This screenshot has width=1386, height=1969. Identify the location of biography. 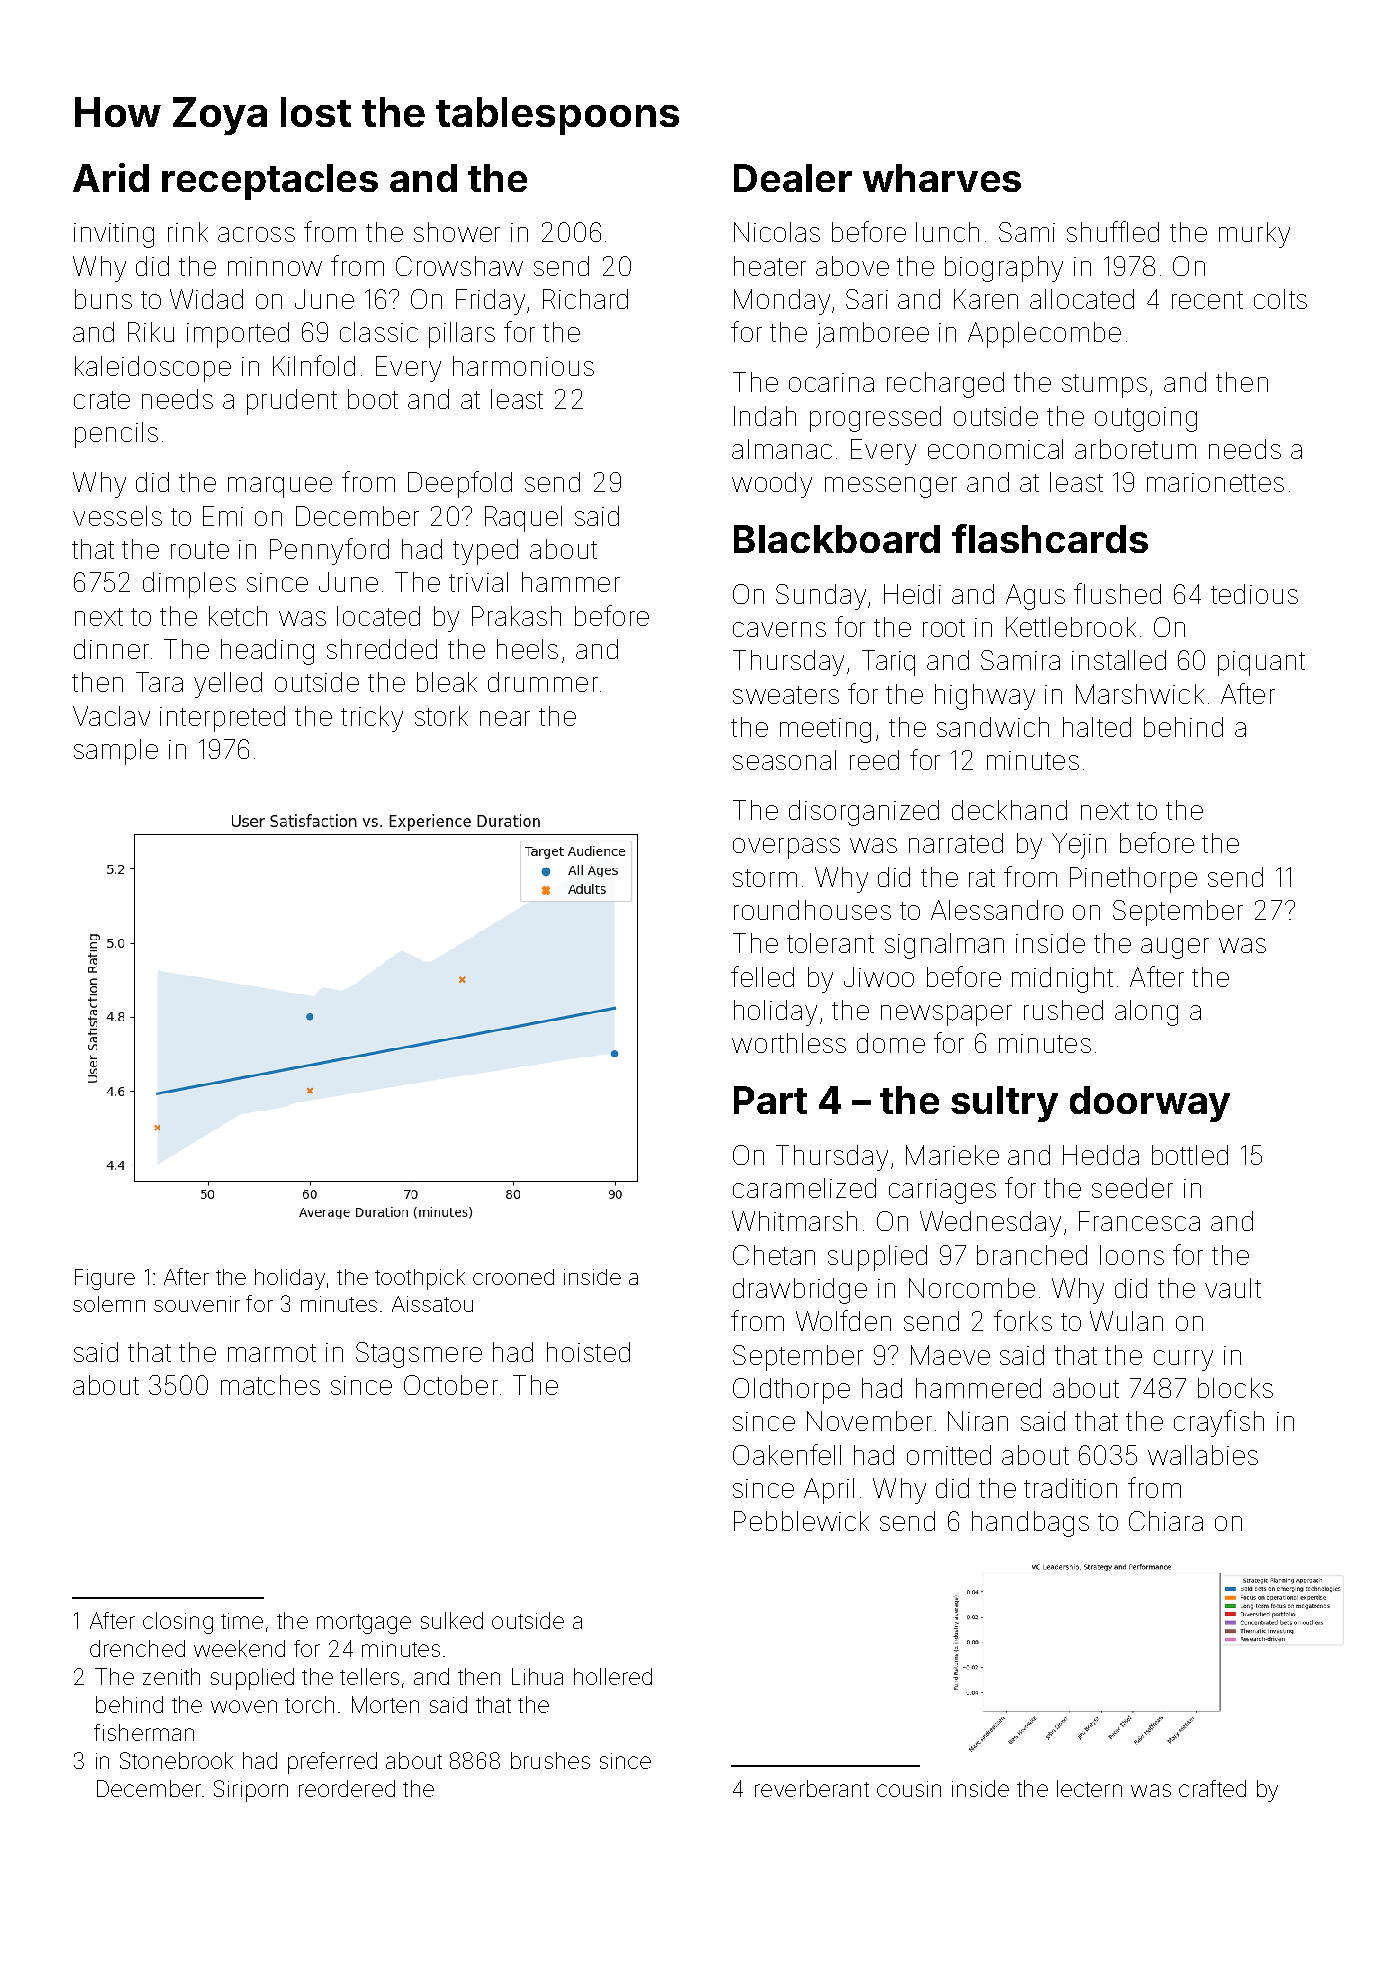
(1004, 269).
